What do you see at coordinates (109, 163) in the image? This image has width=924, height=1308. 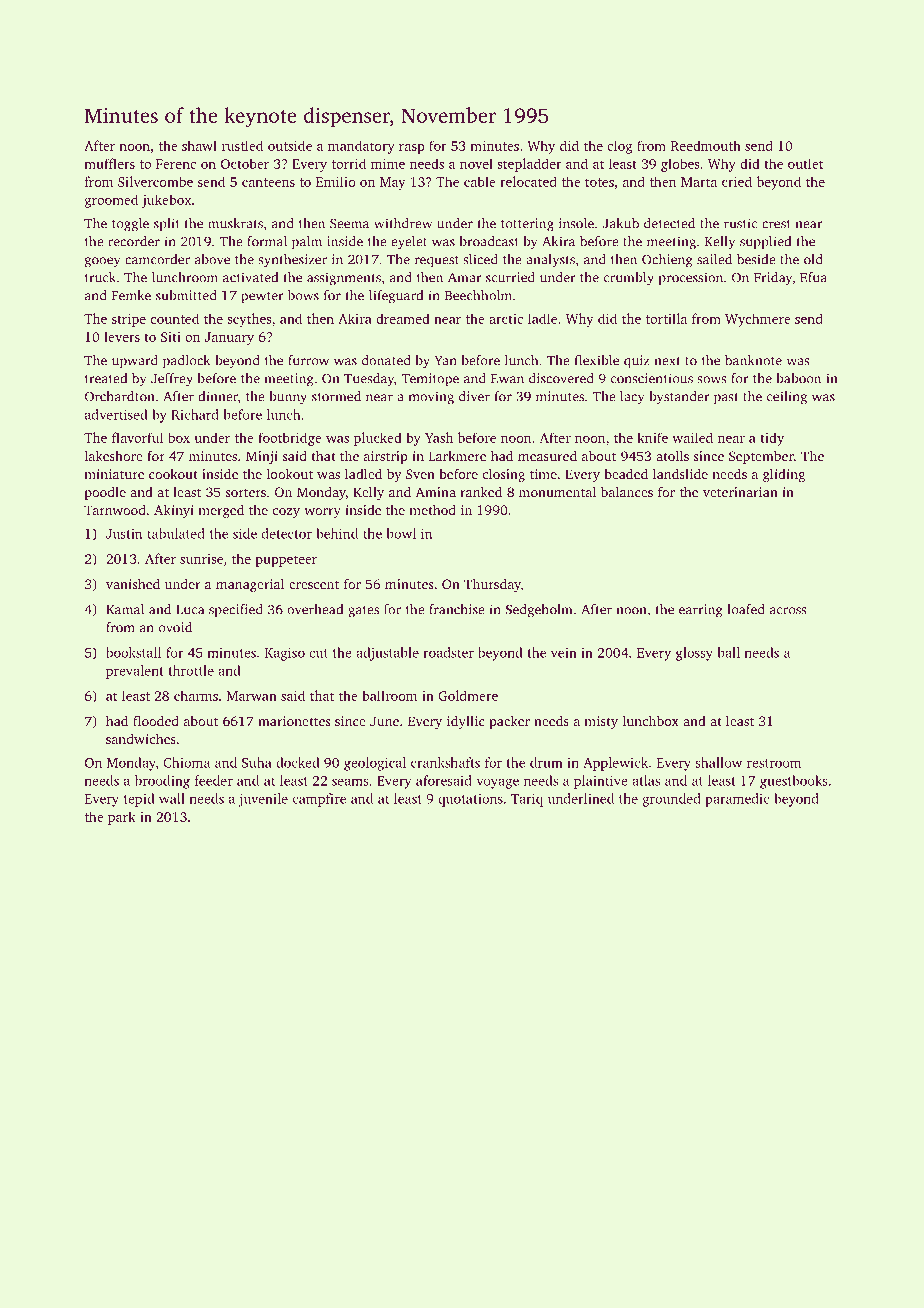 I see `mufflers` at bounding box center [109, 163].
